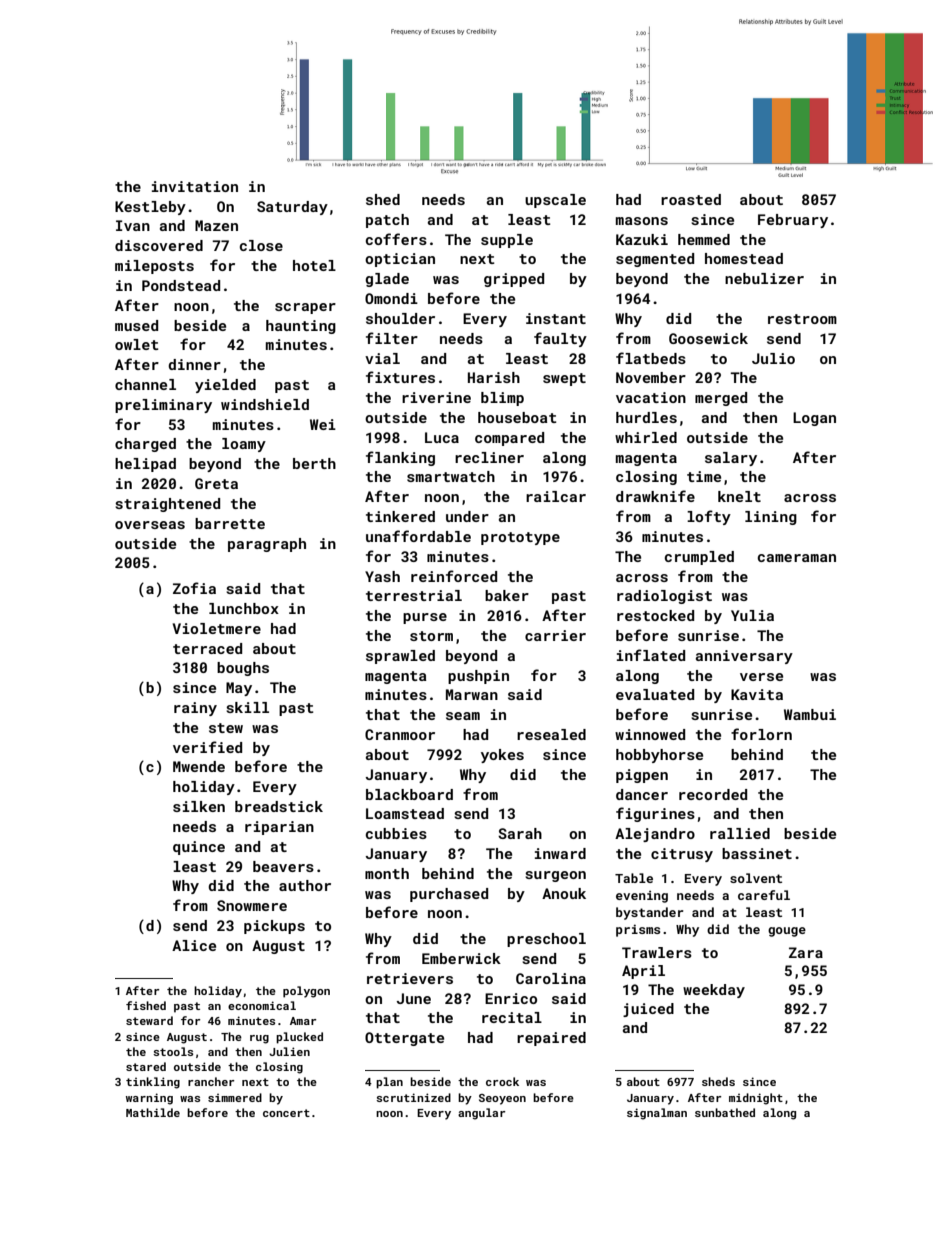  I want to click on blimp, so click(502, 399).
